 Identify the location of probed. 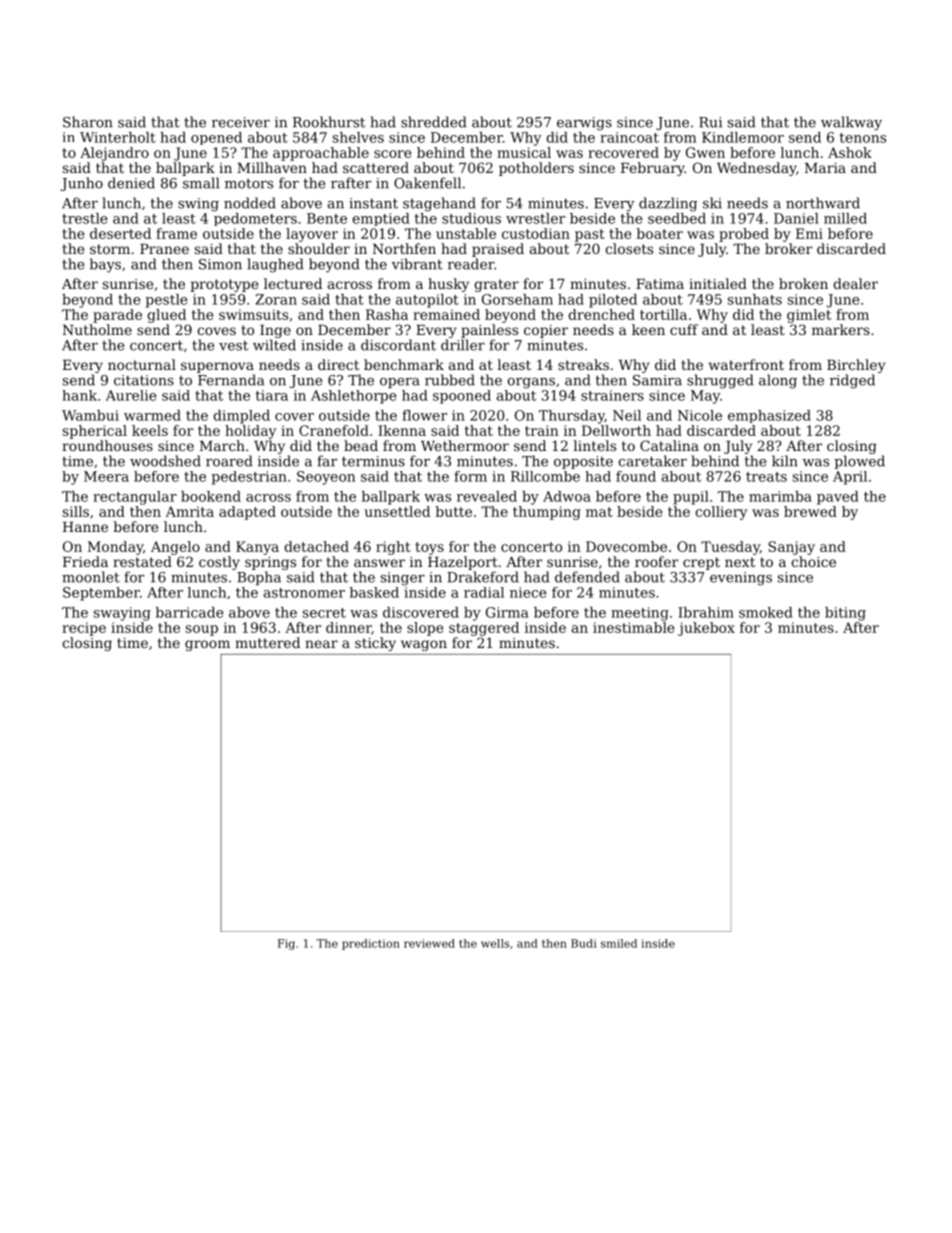
(744, 235).
